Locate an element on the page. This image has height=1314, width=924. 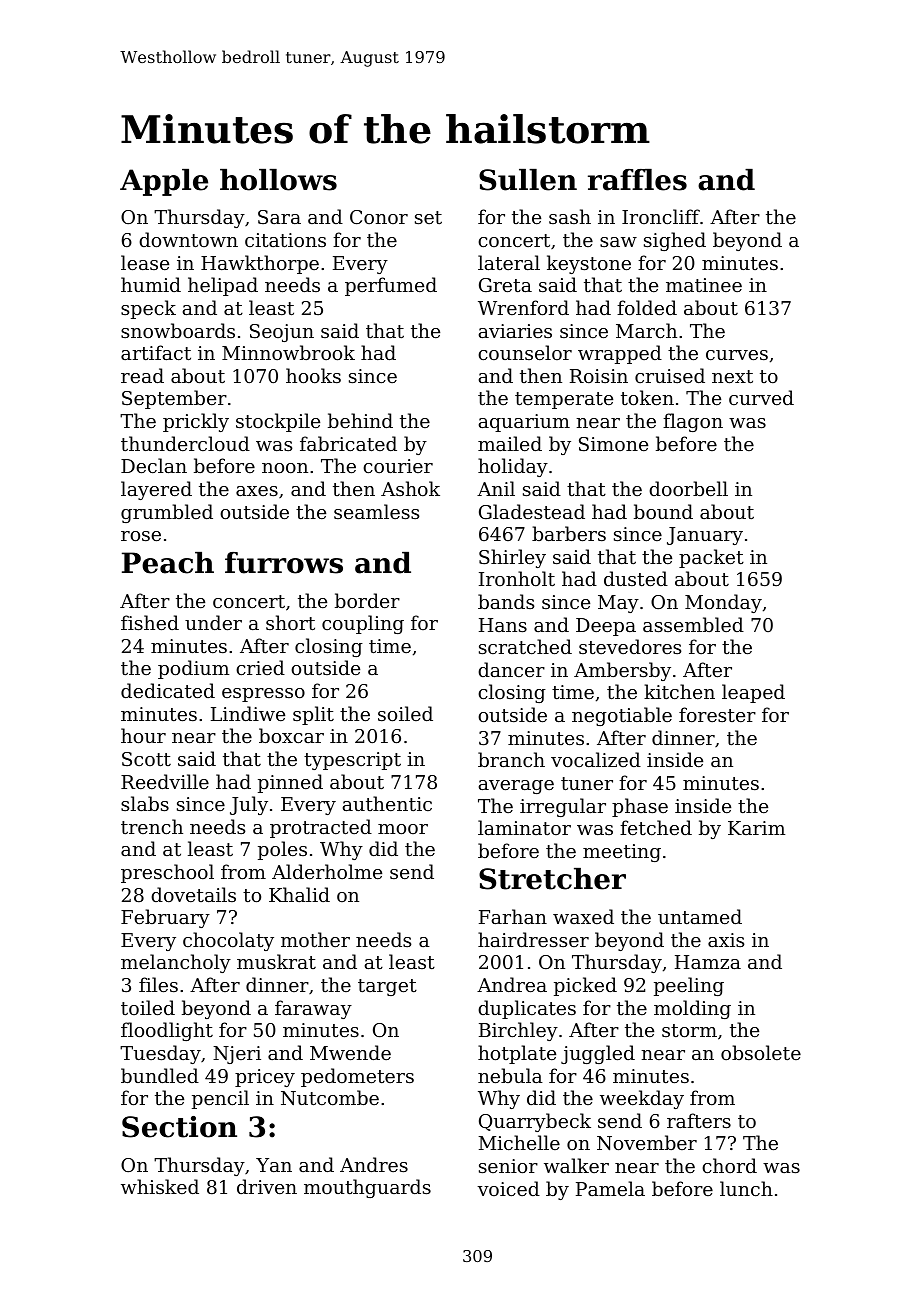
Conor is located at coordinates (379, 217).
